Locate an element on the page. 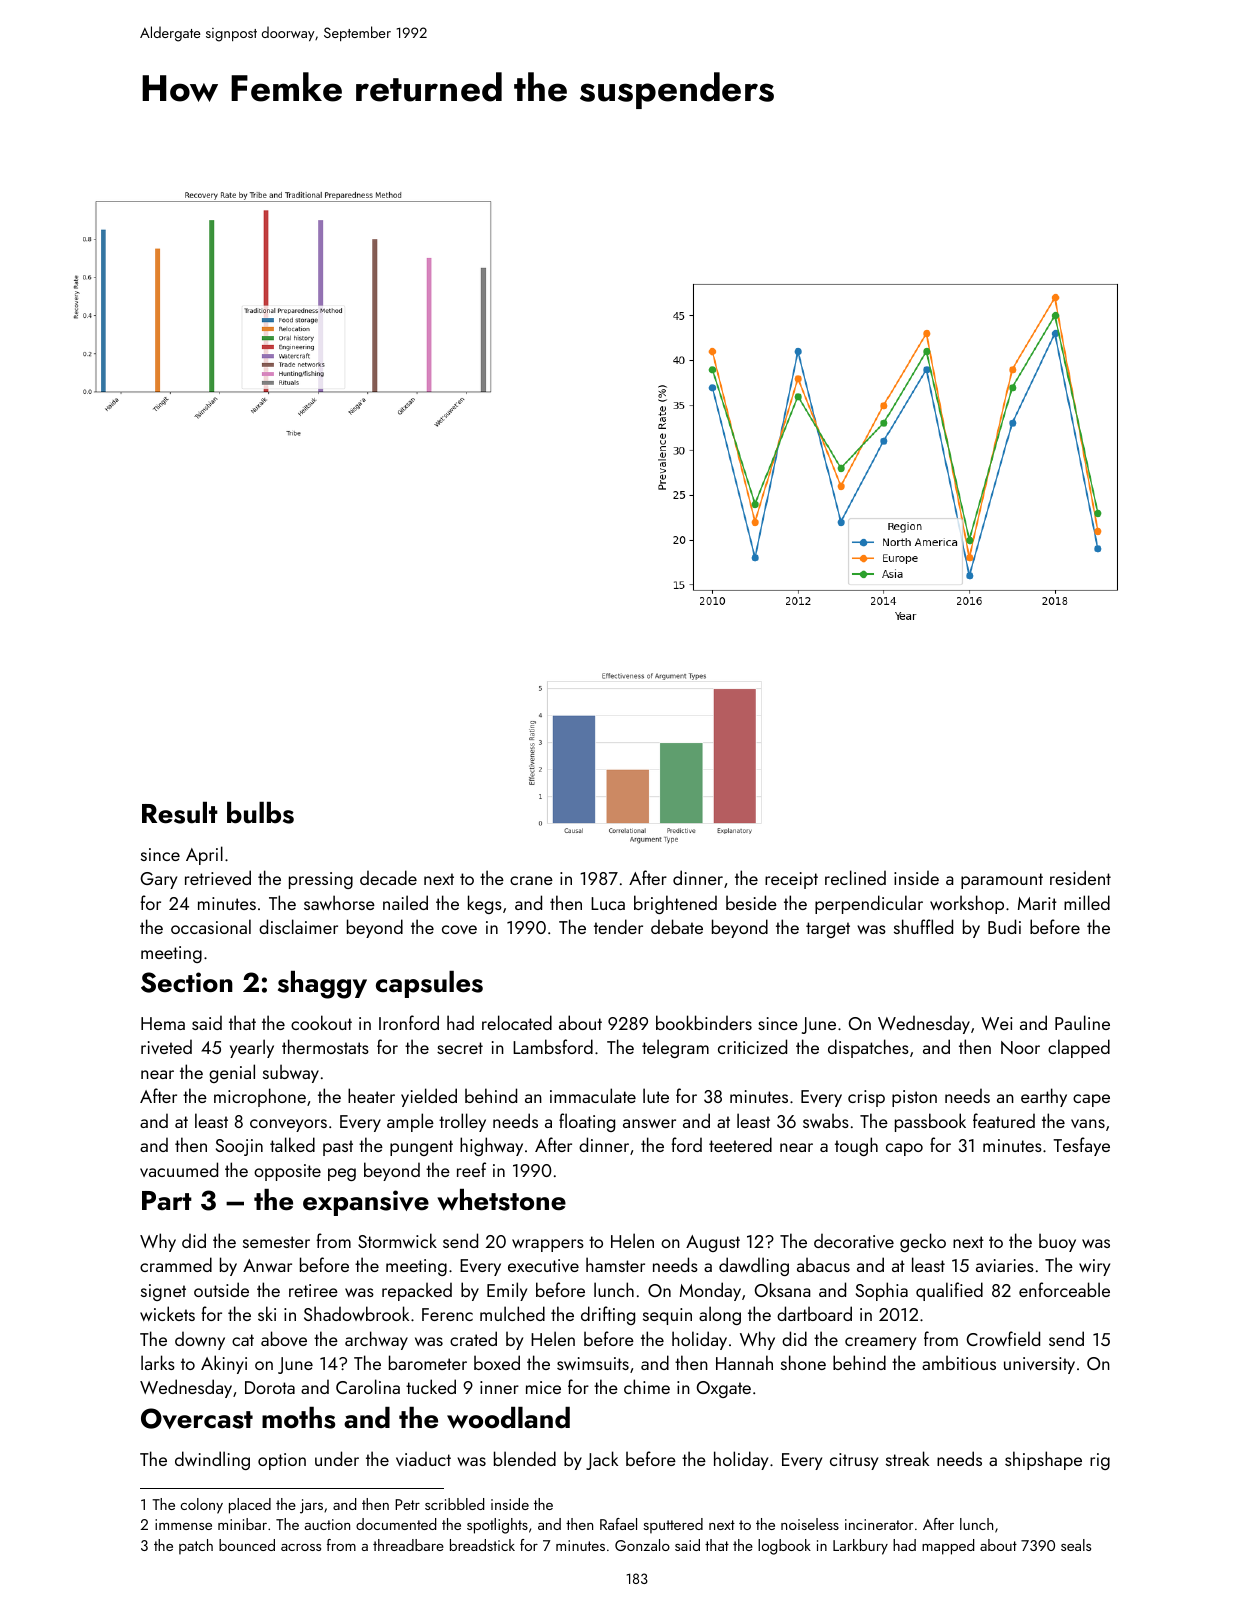 Image resolution: width=1251 pixels, height=1618 pixels. blended is located at coordinates (525, 1458).
